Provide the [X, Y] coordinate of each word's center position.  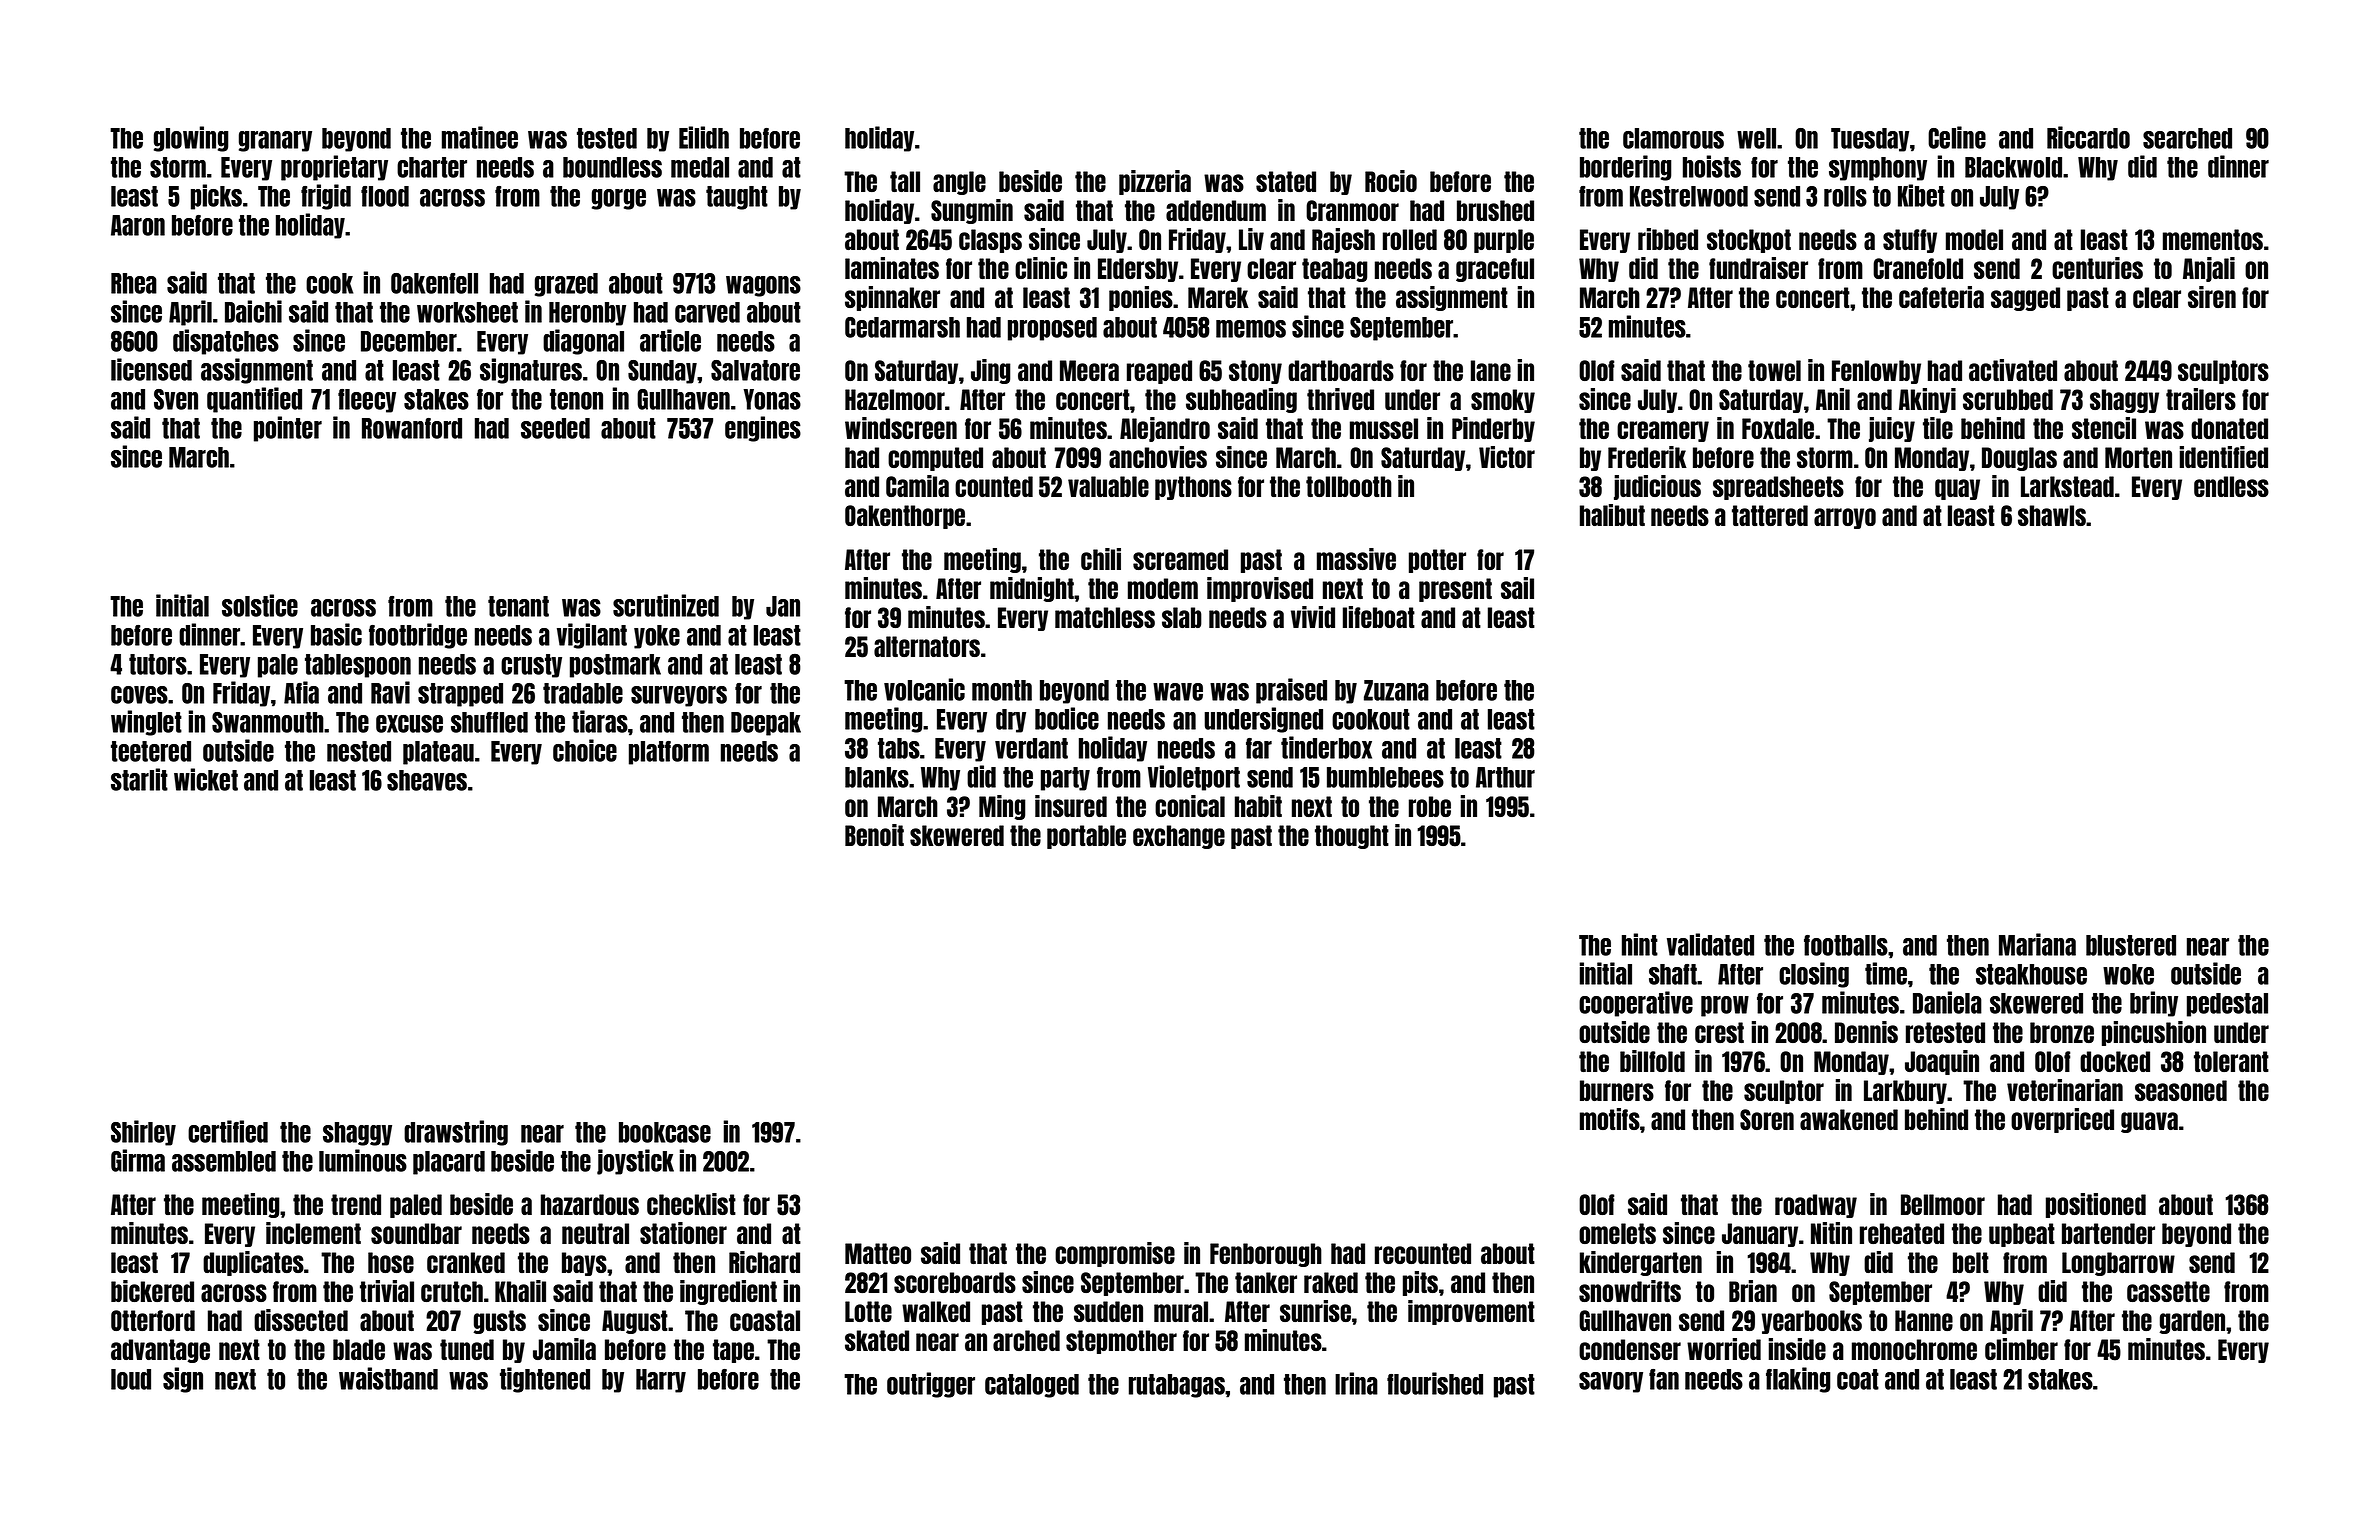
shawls [2052, 515]
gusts [499, 1322]
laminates [892, 268]
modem [1163, 588]
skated [877, 1340]
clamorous [1673, 138]
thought [1352, 837]
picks [216, 197]
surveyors [679, 696]
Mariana [2037, 944]
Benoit [874, 835]
